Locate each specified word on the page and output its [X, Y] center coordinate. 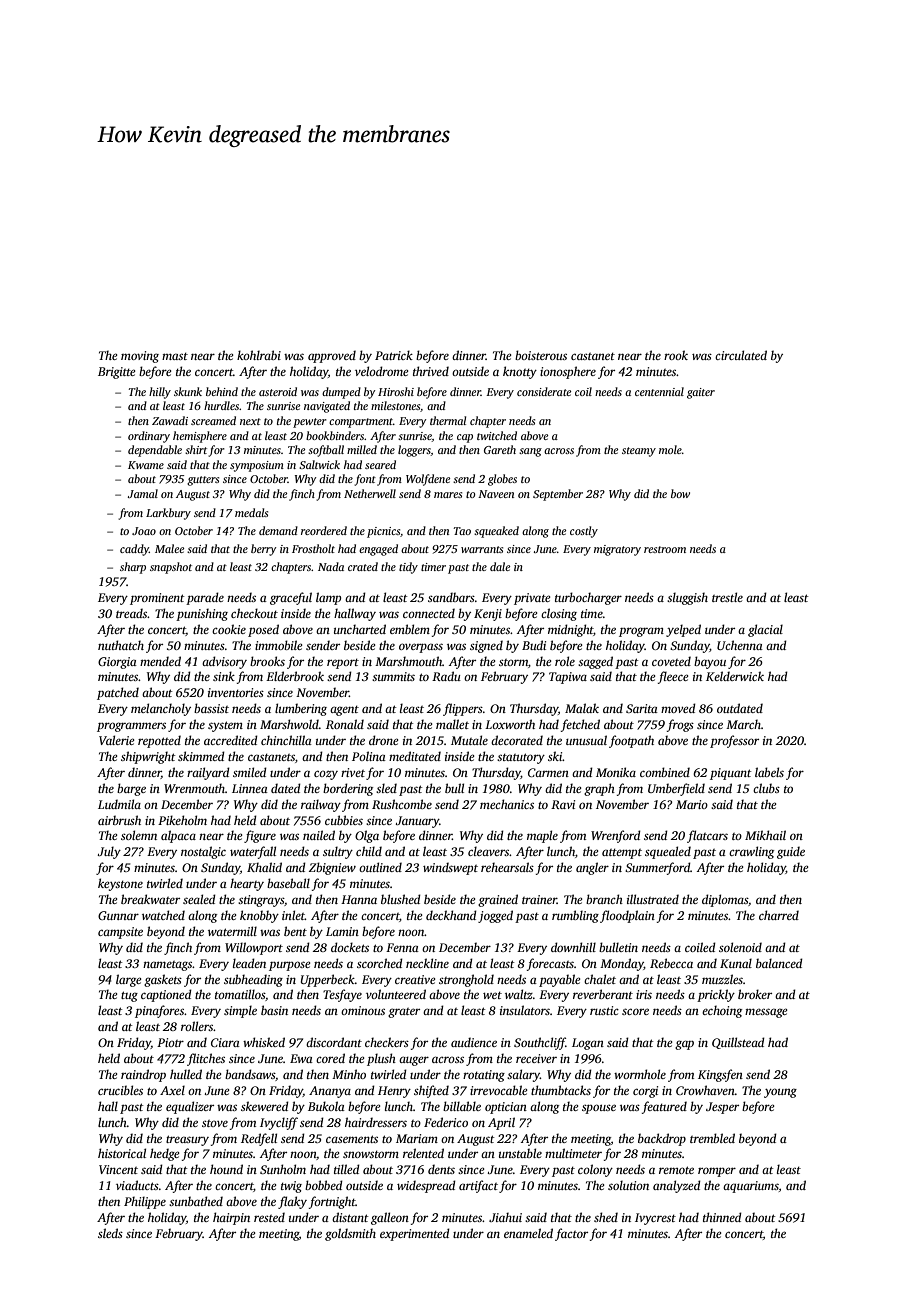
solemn [139, 835]
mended [160, 661]
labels [769, 772]
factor [571, 1234]
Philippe [145, 1202]
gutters [203, 481]
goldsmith [350, 1234]
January [417, 822]
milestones [395, 405]
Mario [692, 804]
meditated [415, 756]
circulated [741, 355]
